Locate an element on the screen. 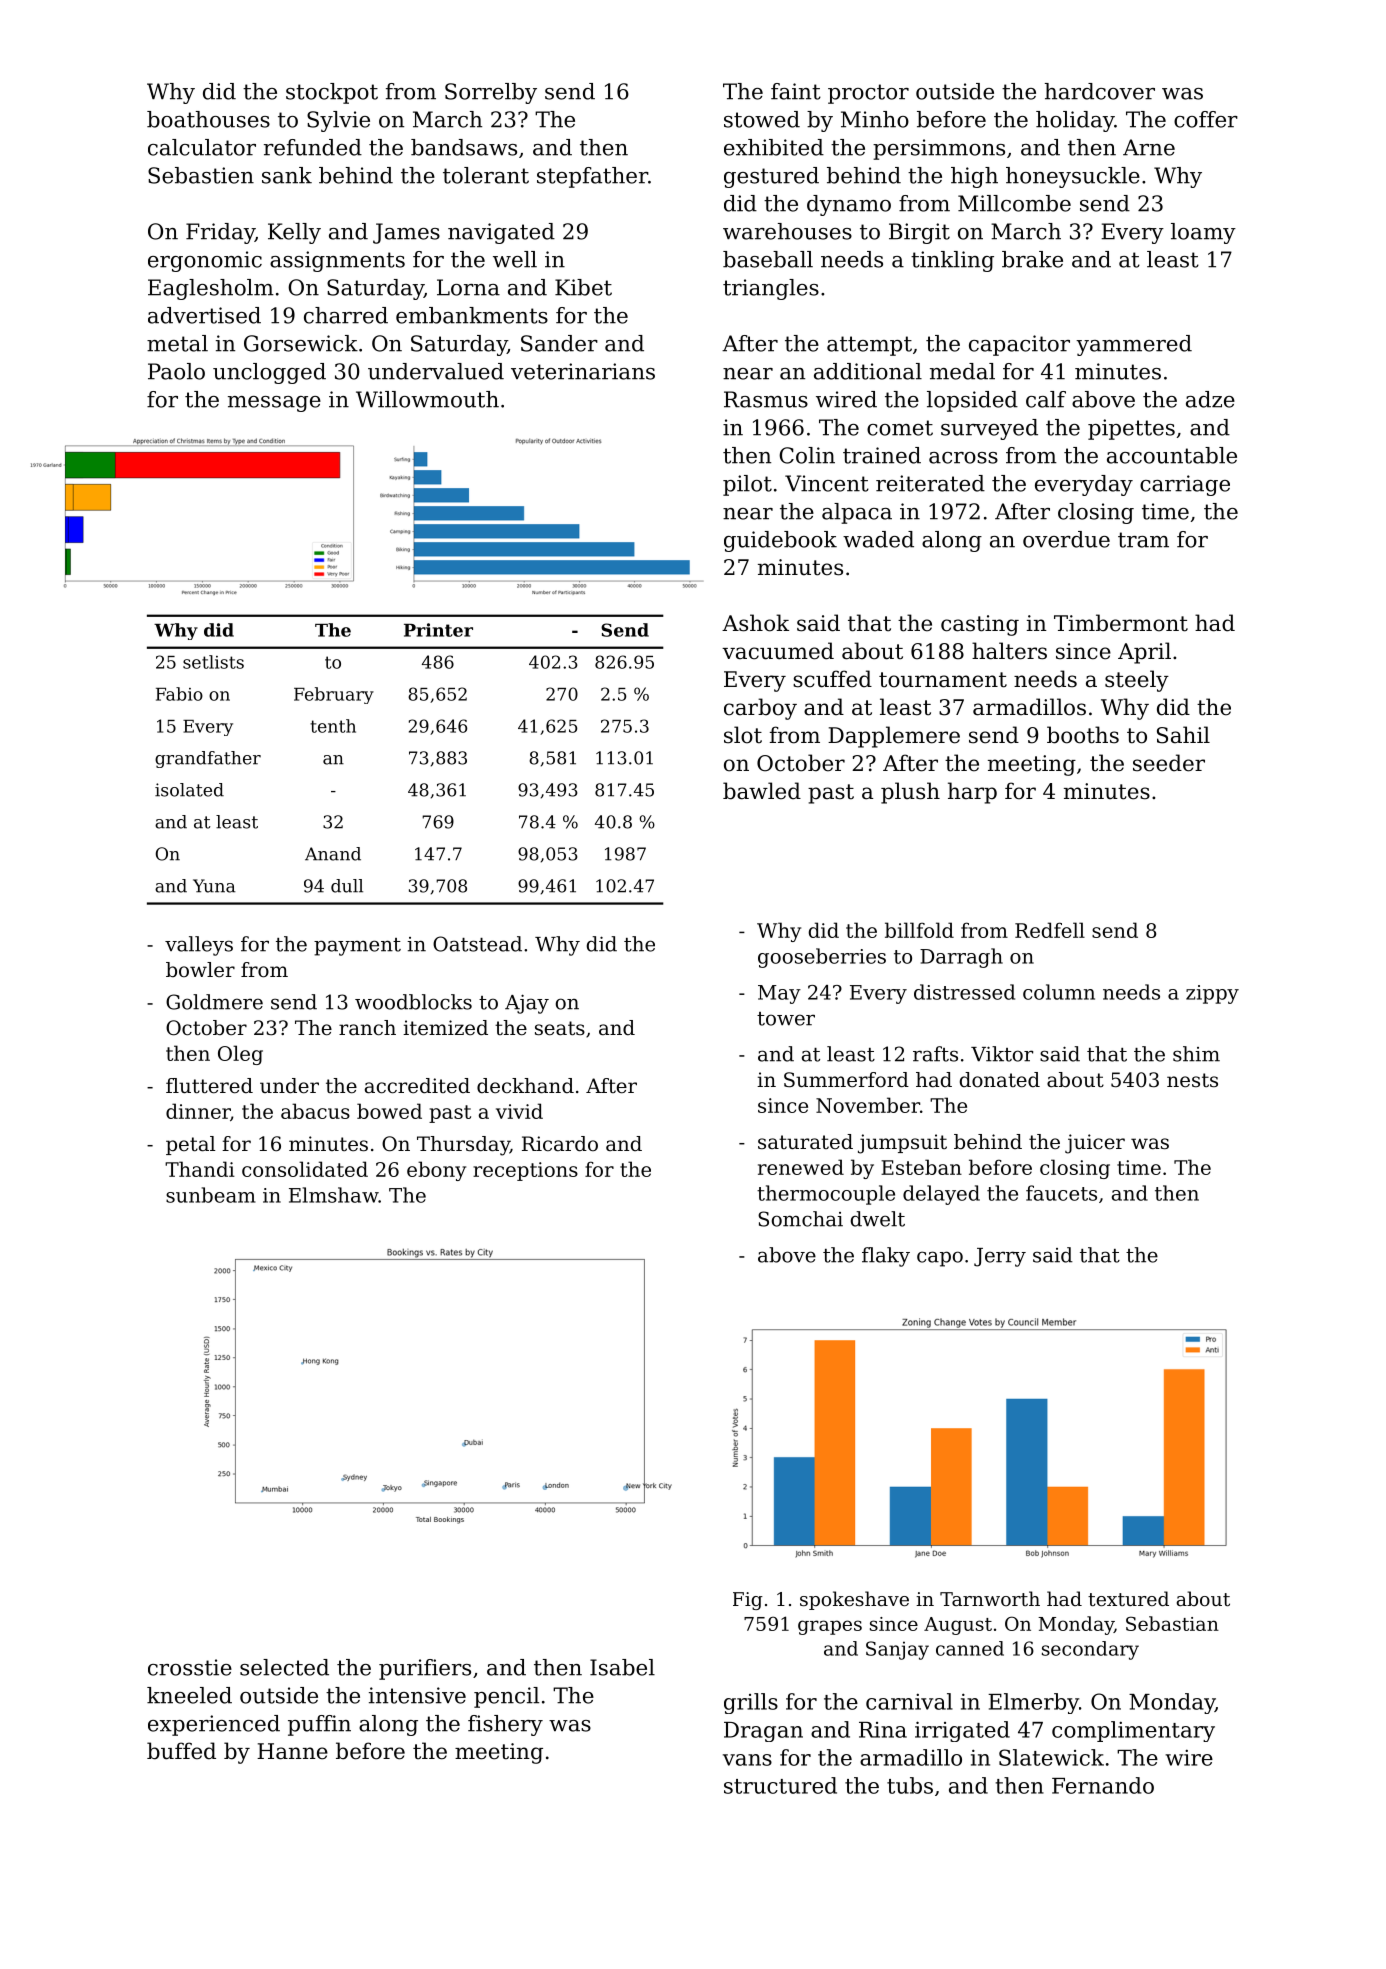  hardcover is located at coordinates (1100, 91).
